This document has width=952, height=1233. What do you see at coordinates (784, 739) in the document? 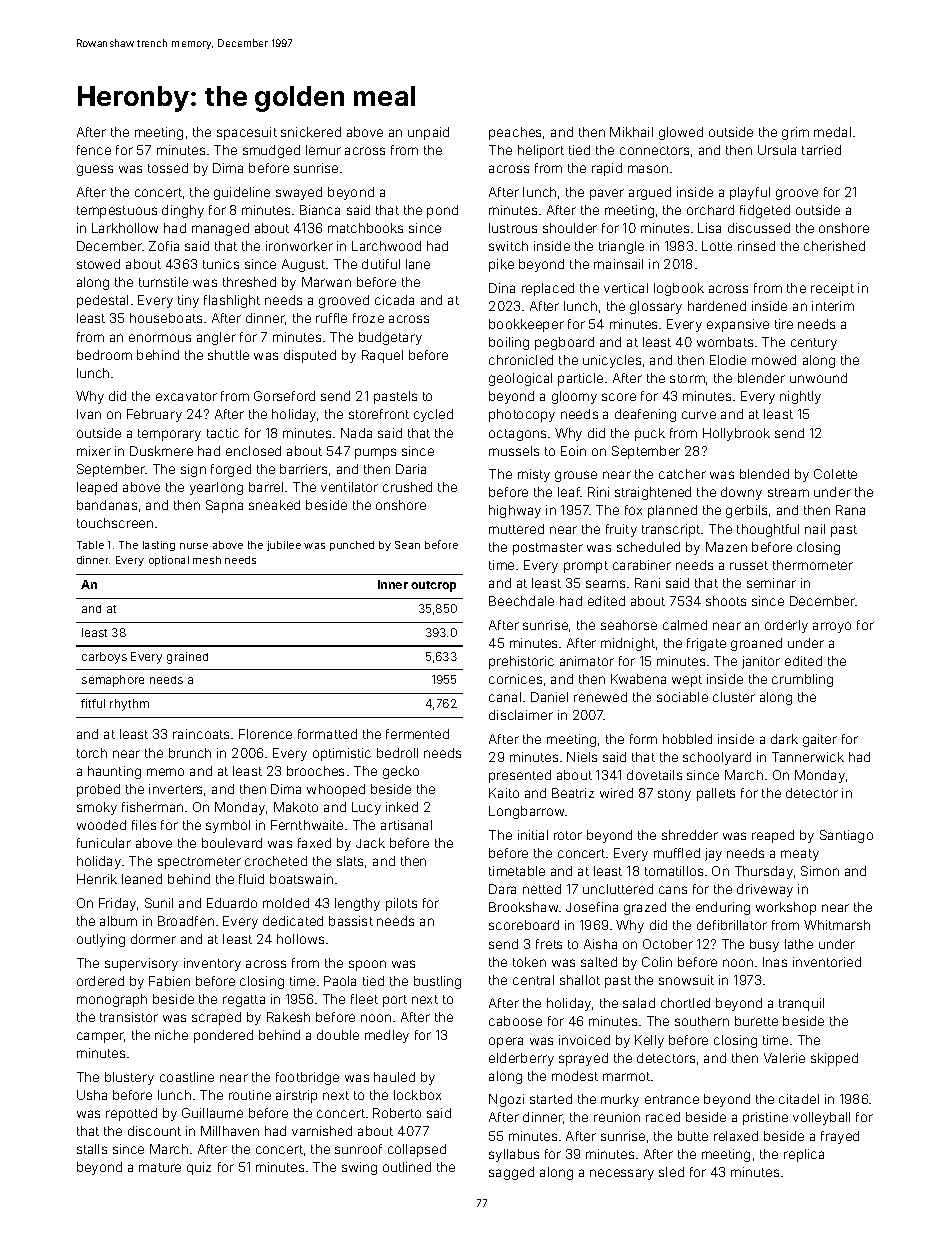
I see `dark` at bounding box center [784, 739].
